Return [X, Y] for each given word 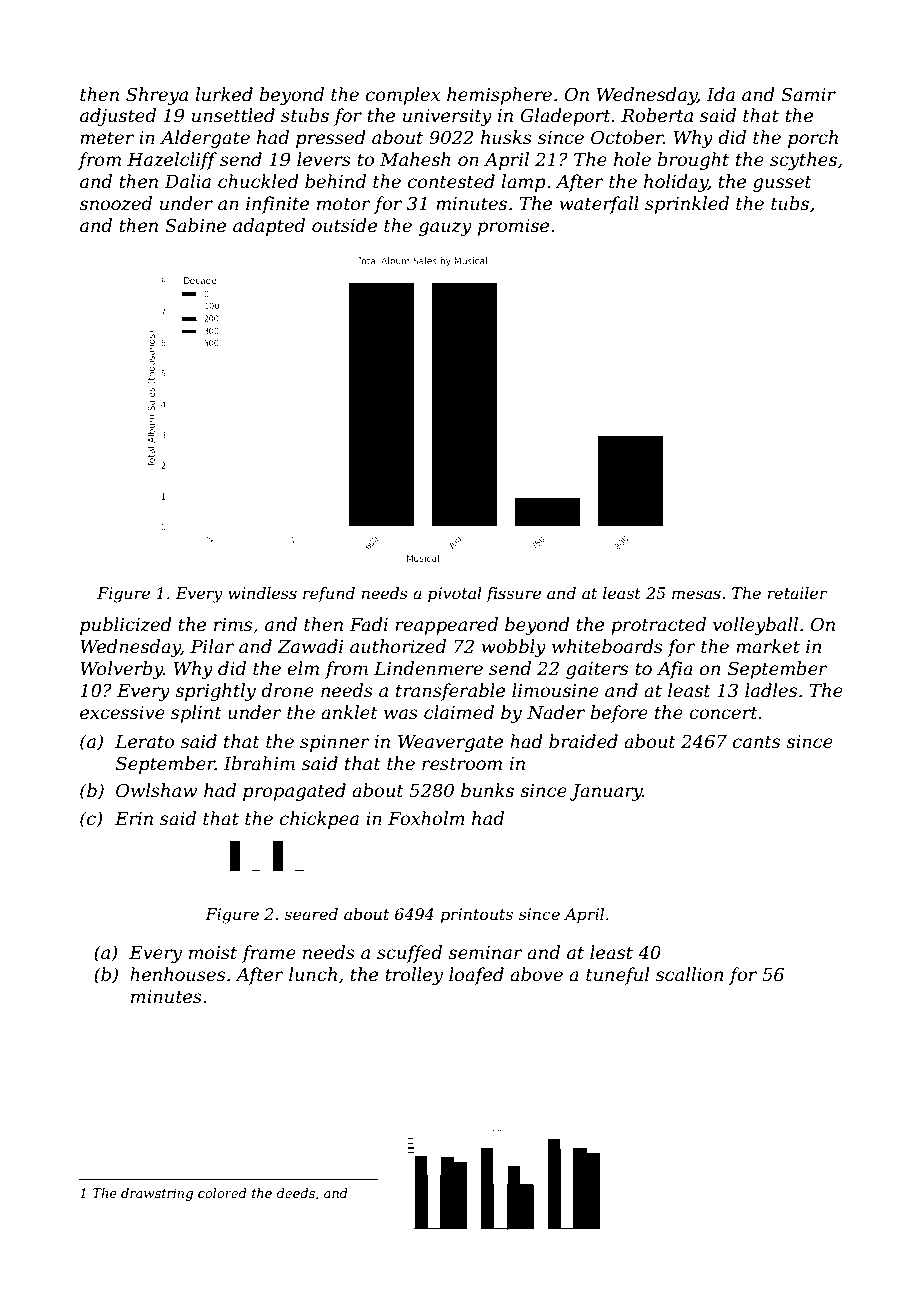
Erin [134, 818]
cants [756, 742]
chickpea [319, 820]
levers [324, 159]
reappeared [446, 626]
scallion [689, 974]
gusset [782, 184]
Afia [675, 670]
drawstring [157, 1194]
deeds [296, 1193]
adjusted [118, 117]
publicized [126, 626]
